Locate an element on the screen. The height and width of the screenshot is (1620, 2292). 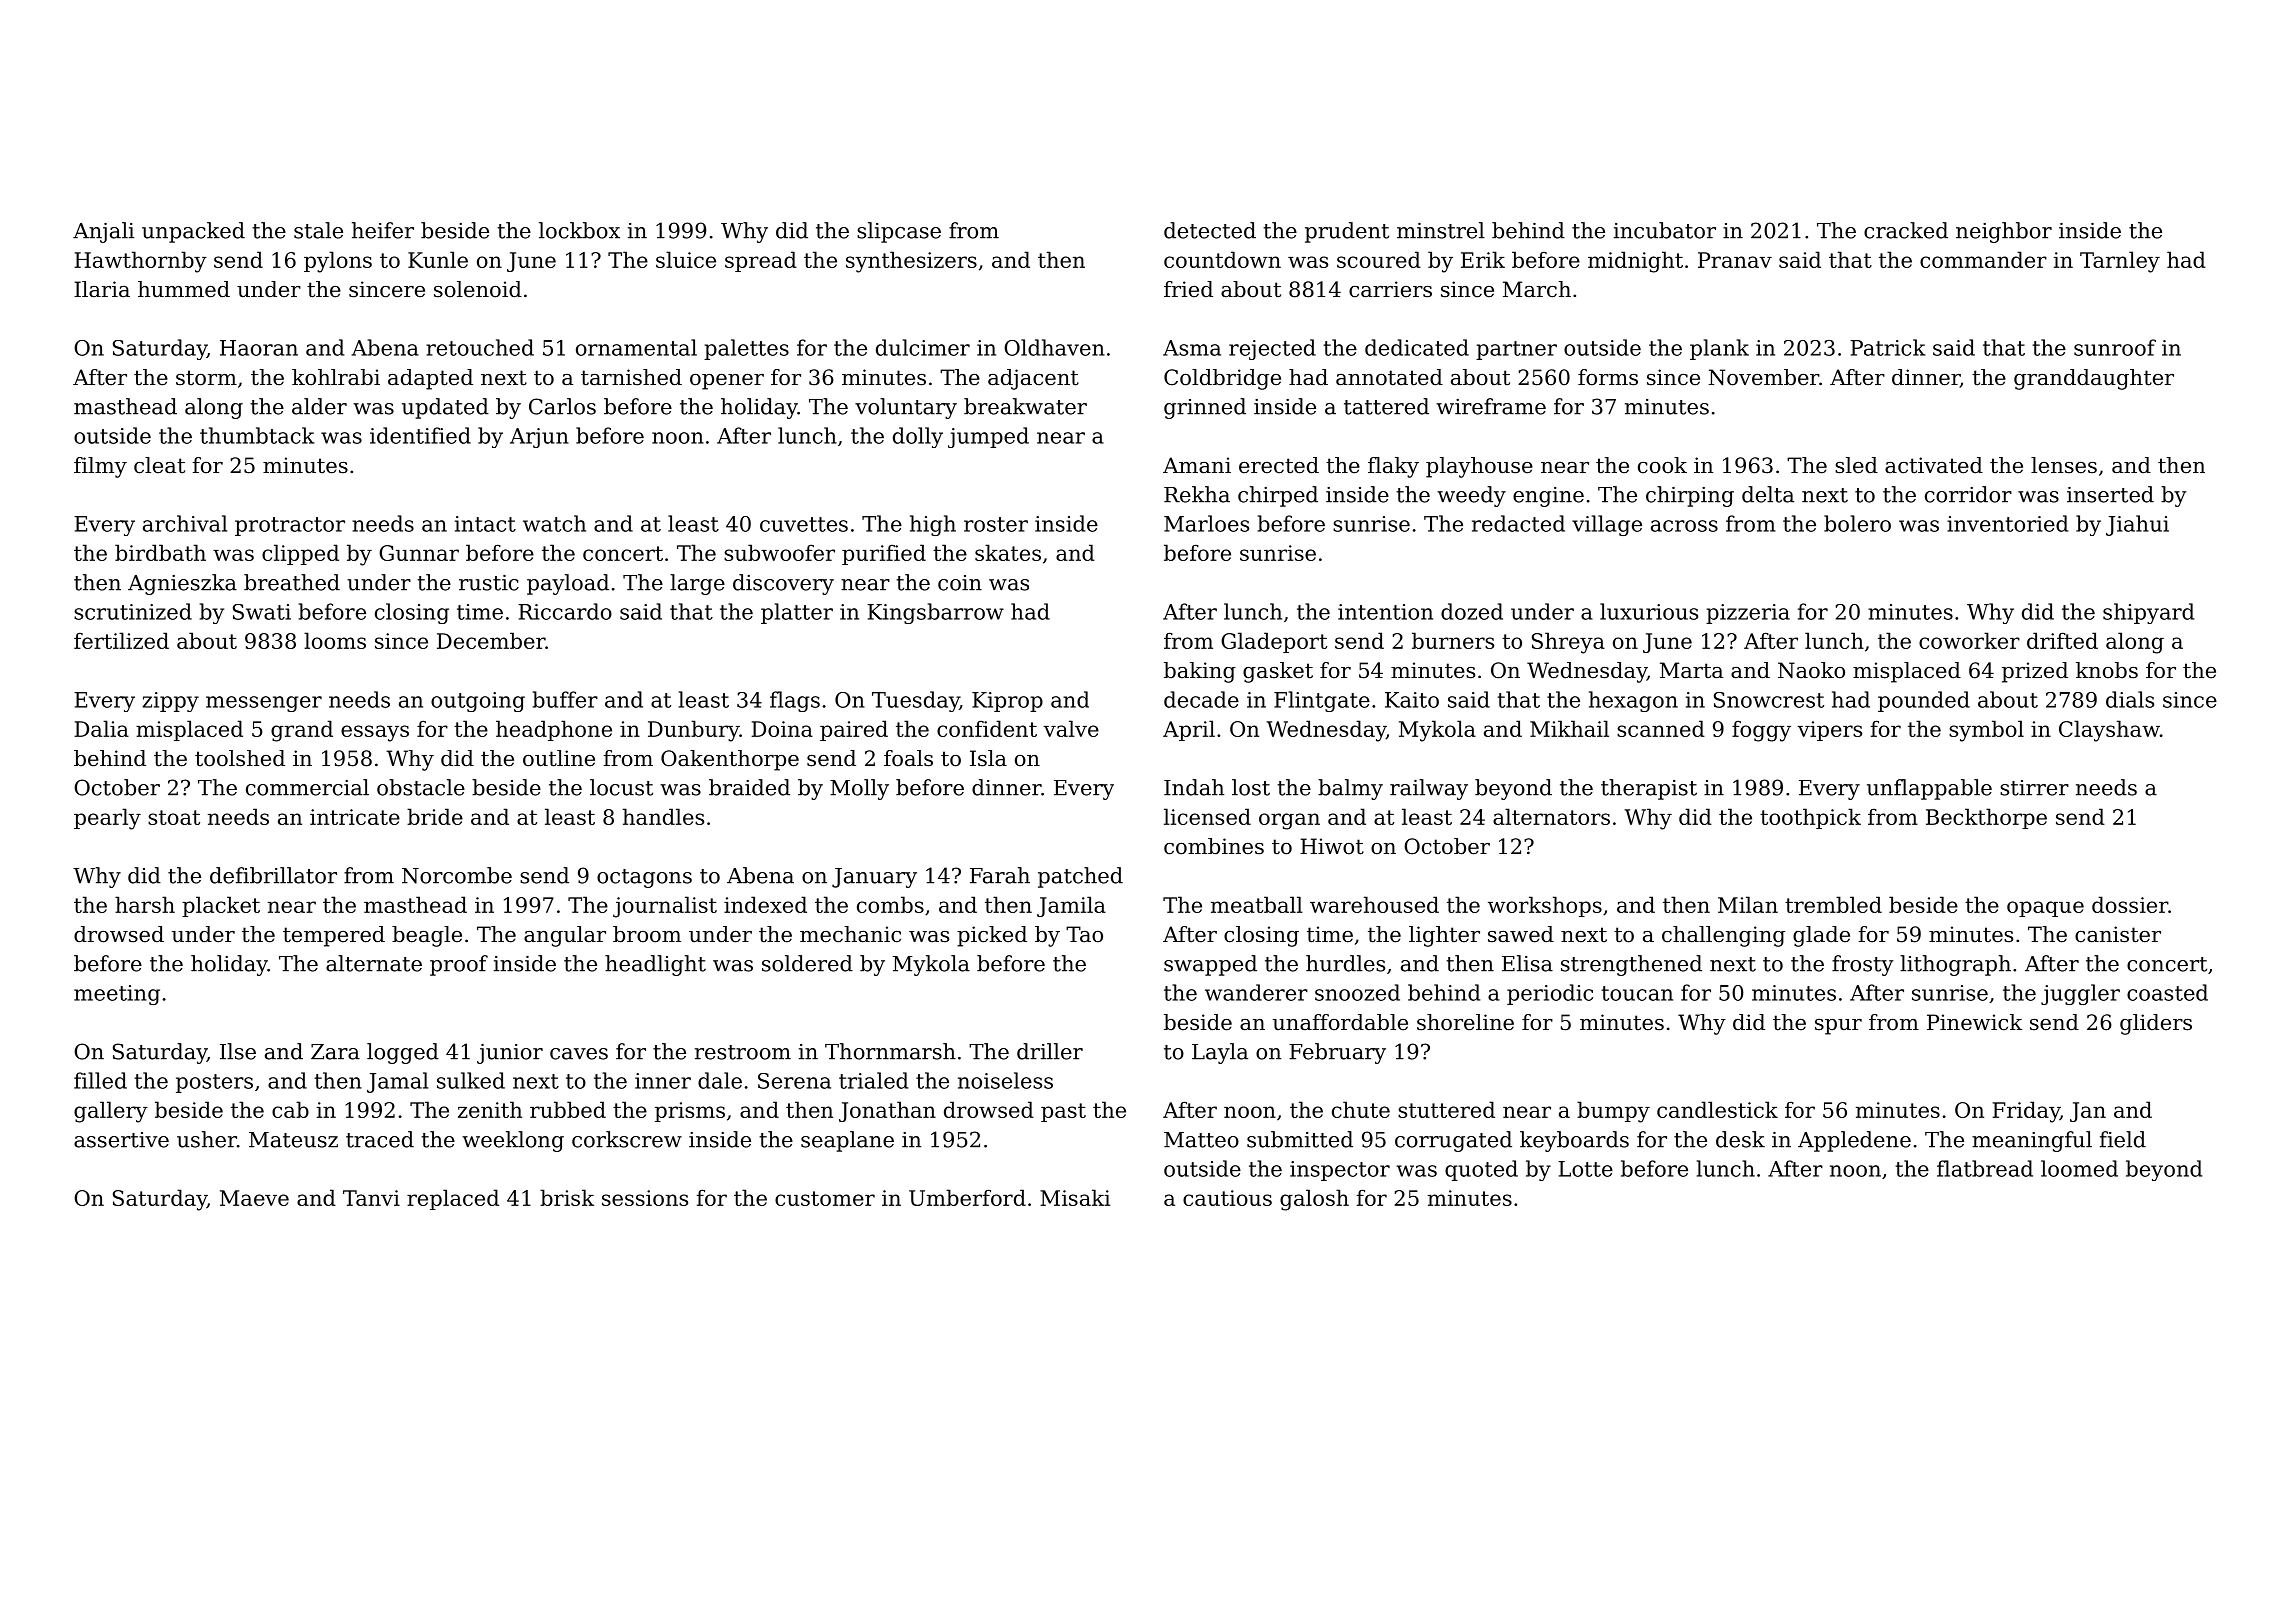
Hiwot is located at coordinates (1332, 846).
